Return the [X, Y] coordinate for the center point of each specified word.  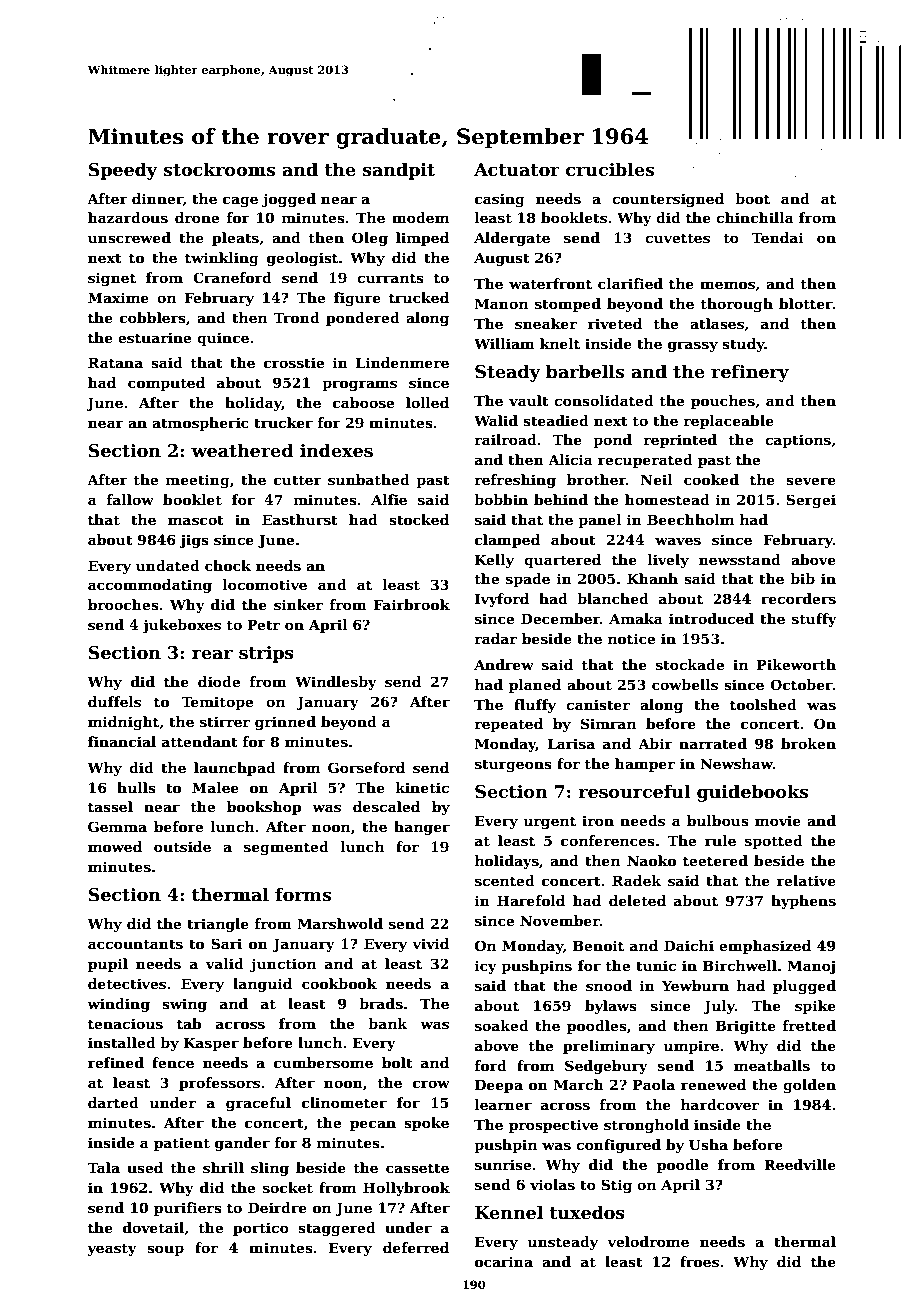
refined [116, 1062]
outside [182, 846]
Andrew [504, 664]
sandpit [399, 171]
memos [727, 285]
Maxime [118, 297]
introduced [711, 618]
